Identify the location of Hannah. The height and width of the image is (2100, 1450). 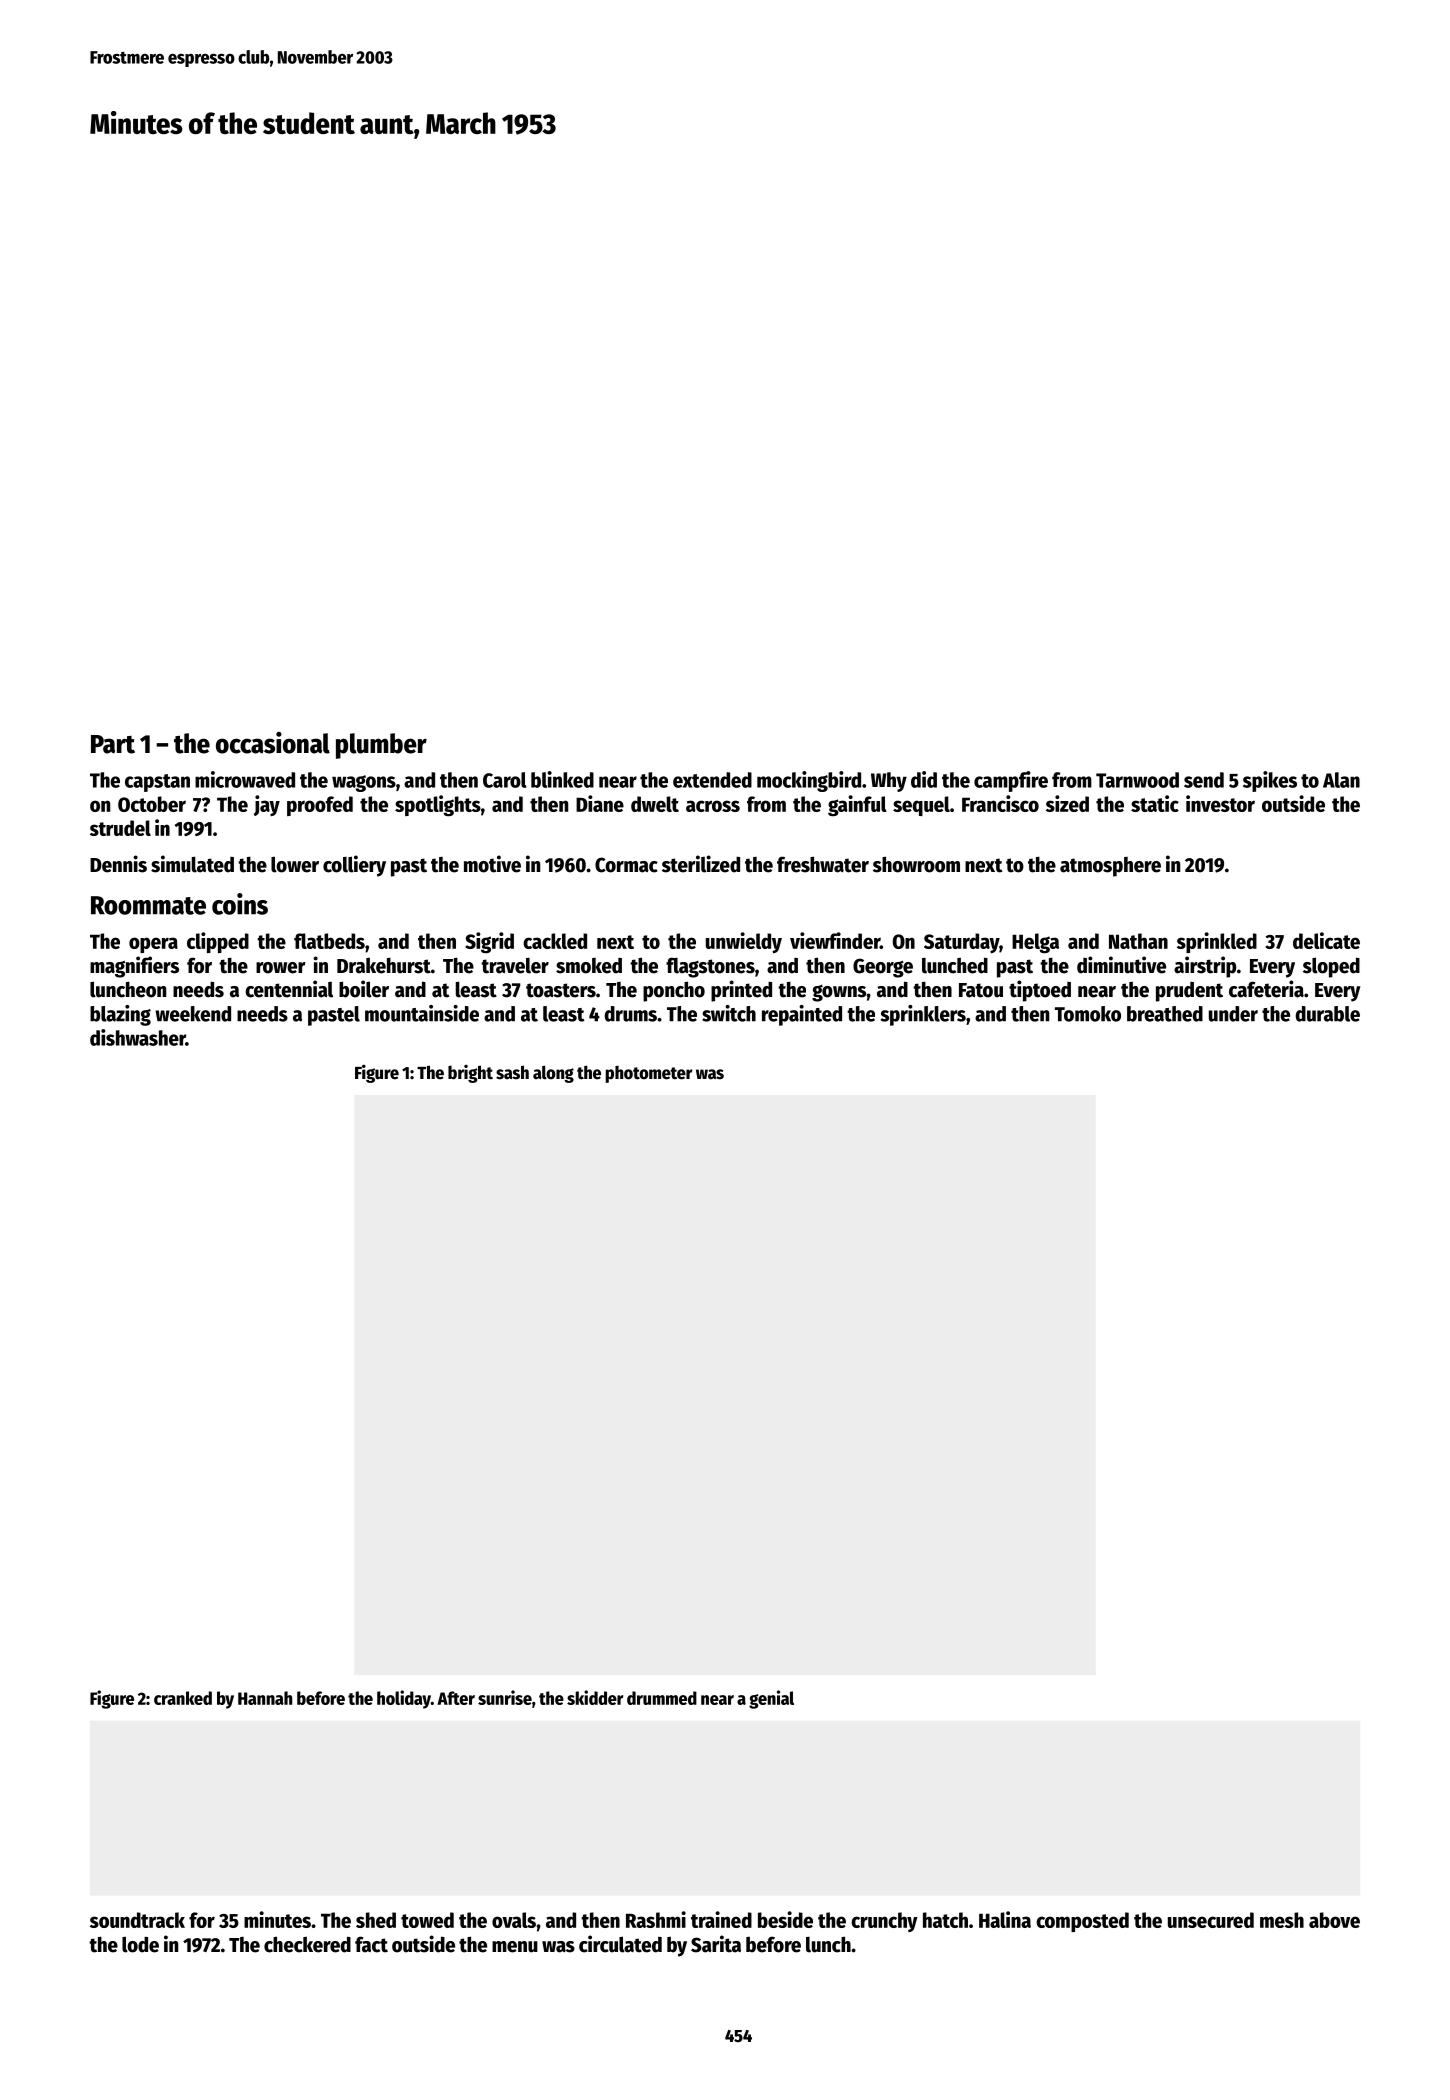
(265, 1698).
